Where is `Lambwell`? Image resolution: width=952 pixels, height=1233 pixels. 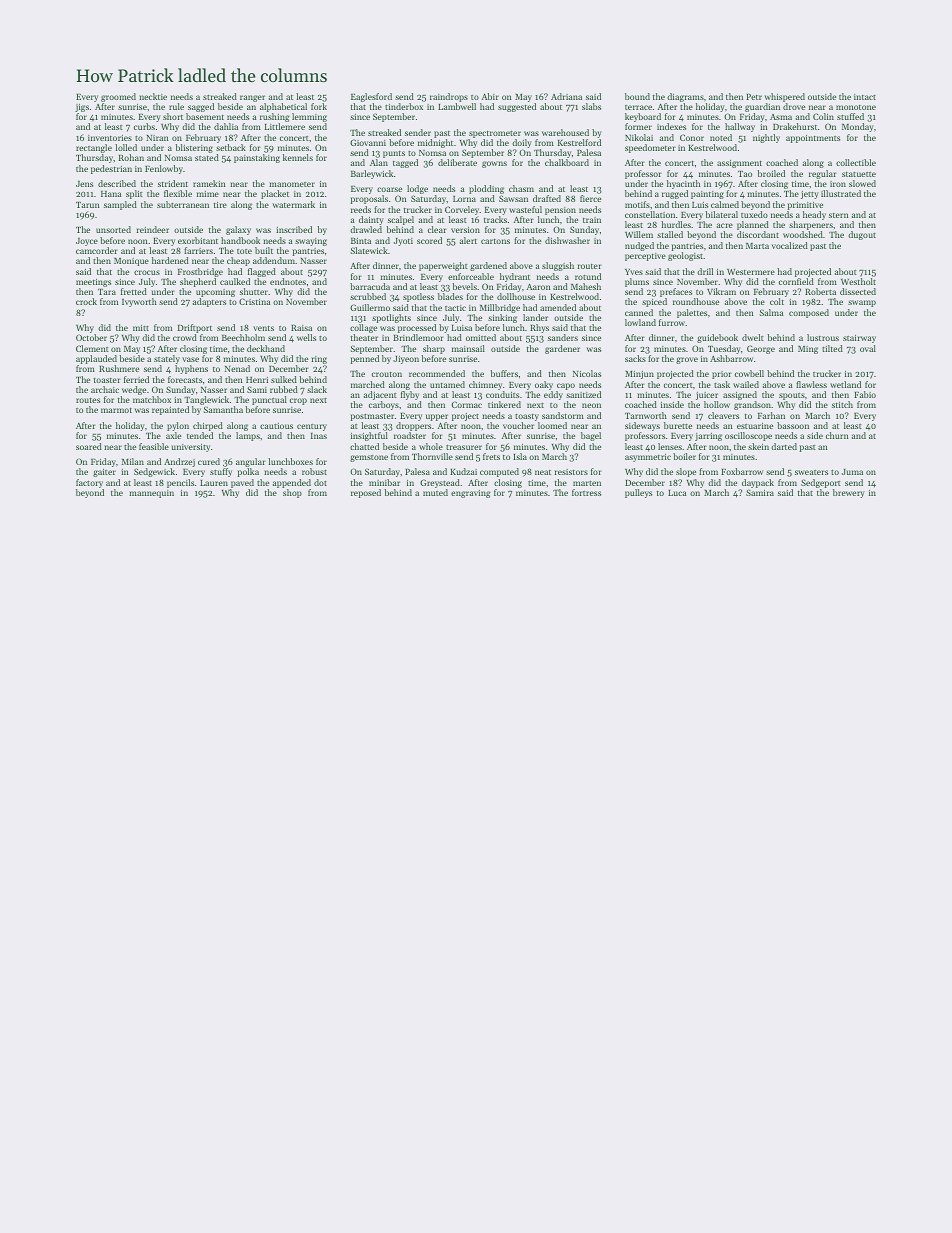 Lambwell is located at coordinates (457, 106).
